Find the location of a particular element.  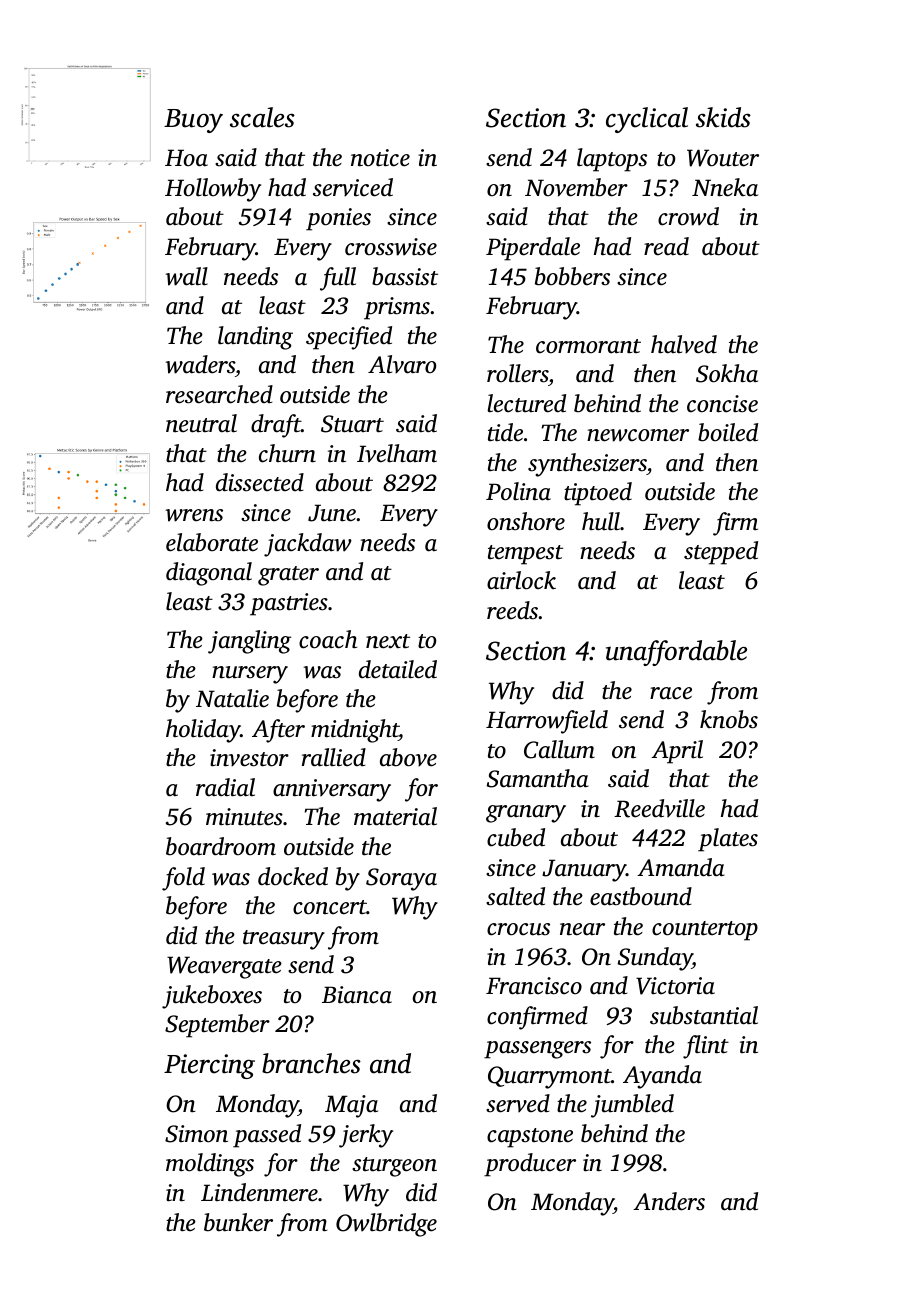

wall is located at coordinates (186, 276).
